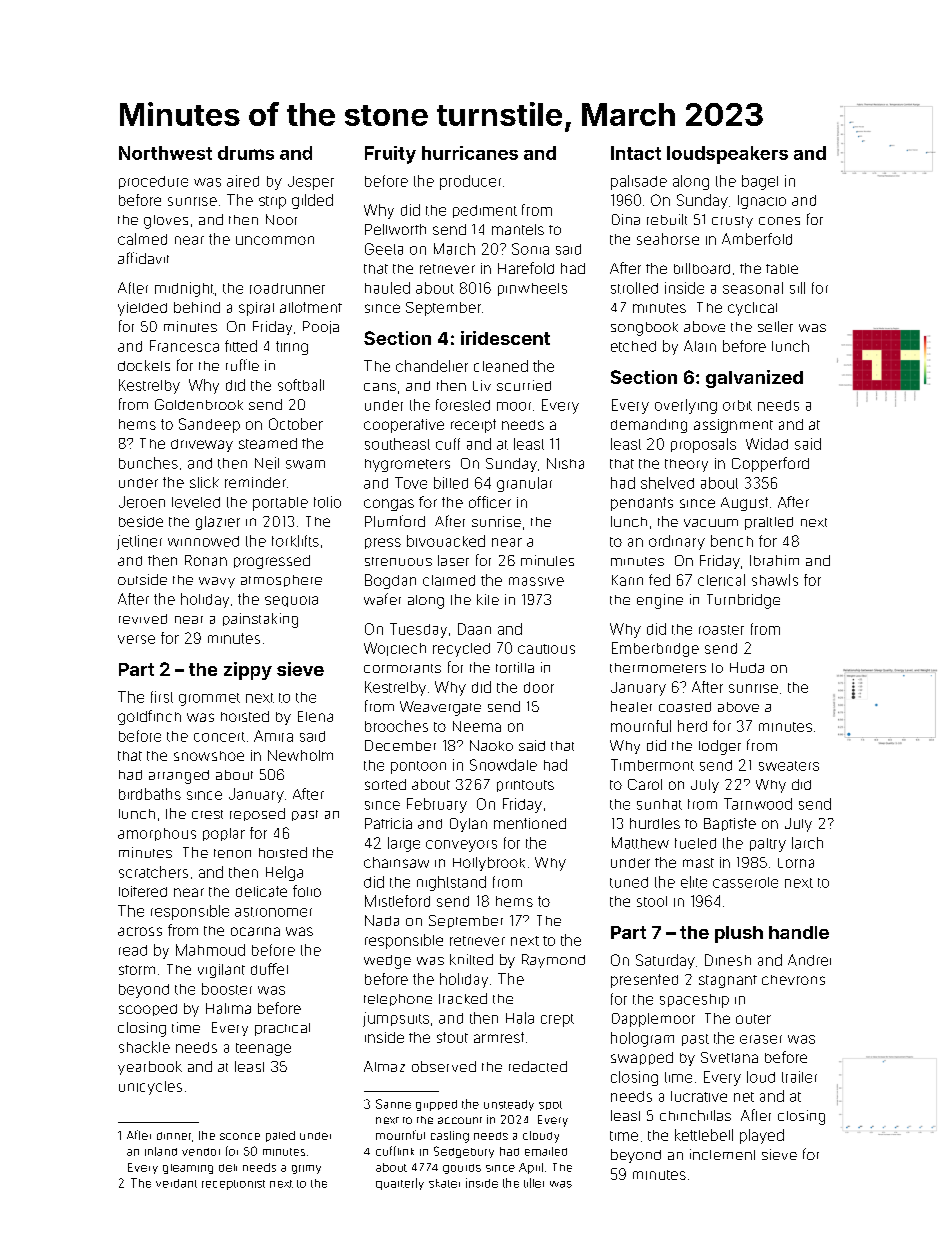 The height and width of the page is (1233, 952). Describe the element at coordinates (636, 153) in the page. I see `Intact` at that location.
